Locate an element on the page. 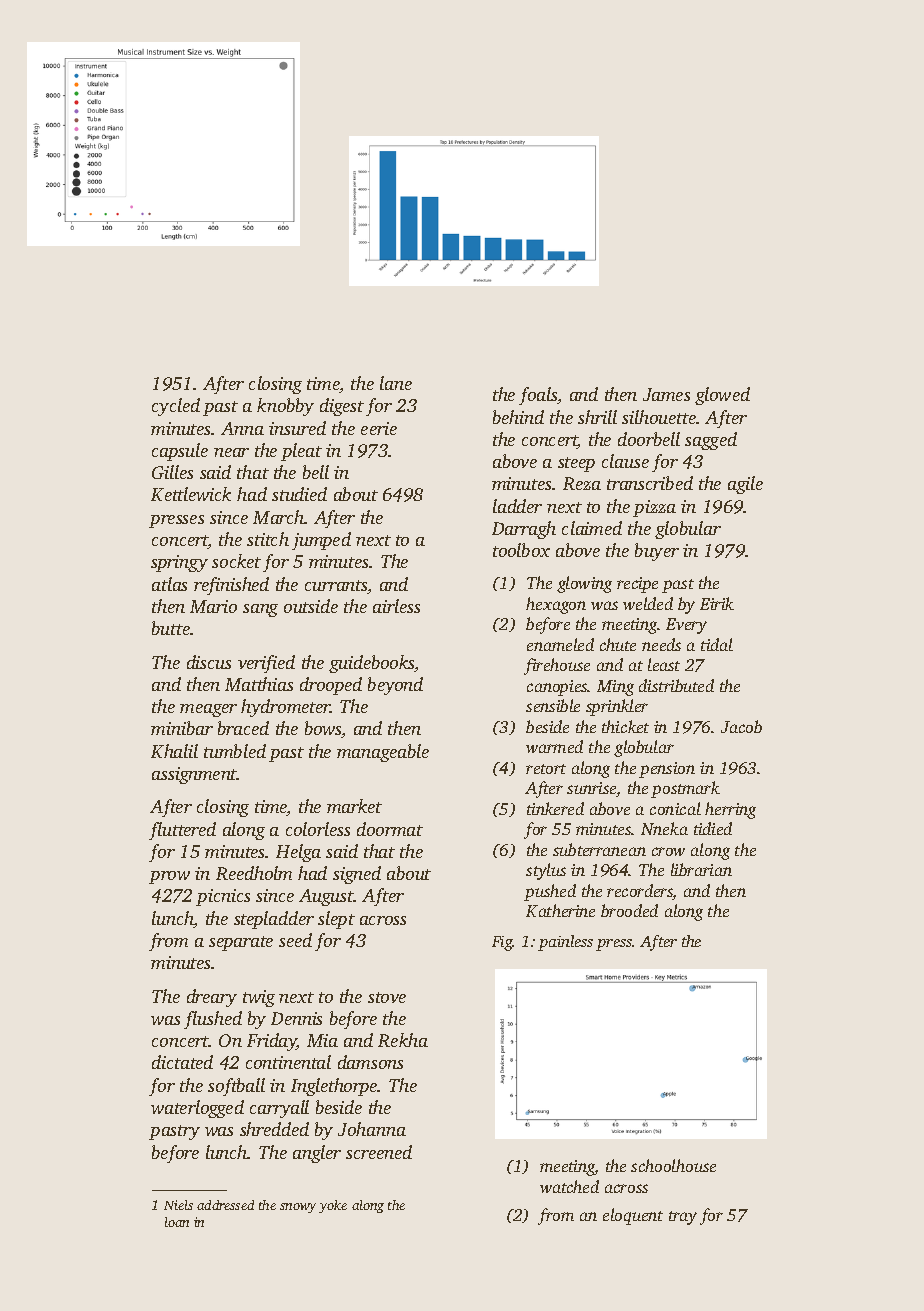 The image size is (924, 1311). retort is located at coordinates (546, 769).
